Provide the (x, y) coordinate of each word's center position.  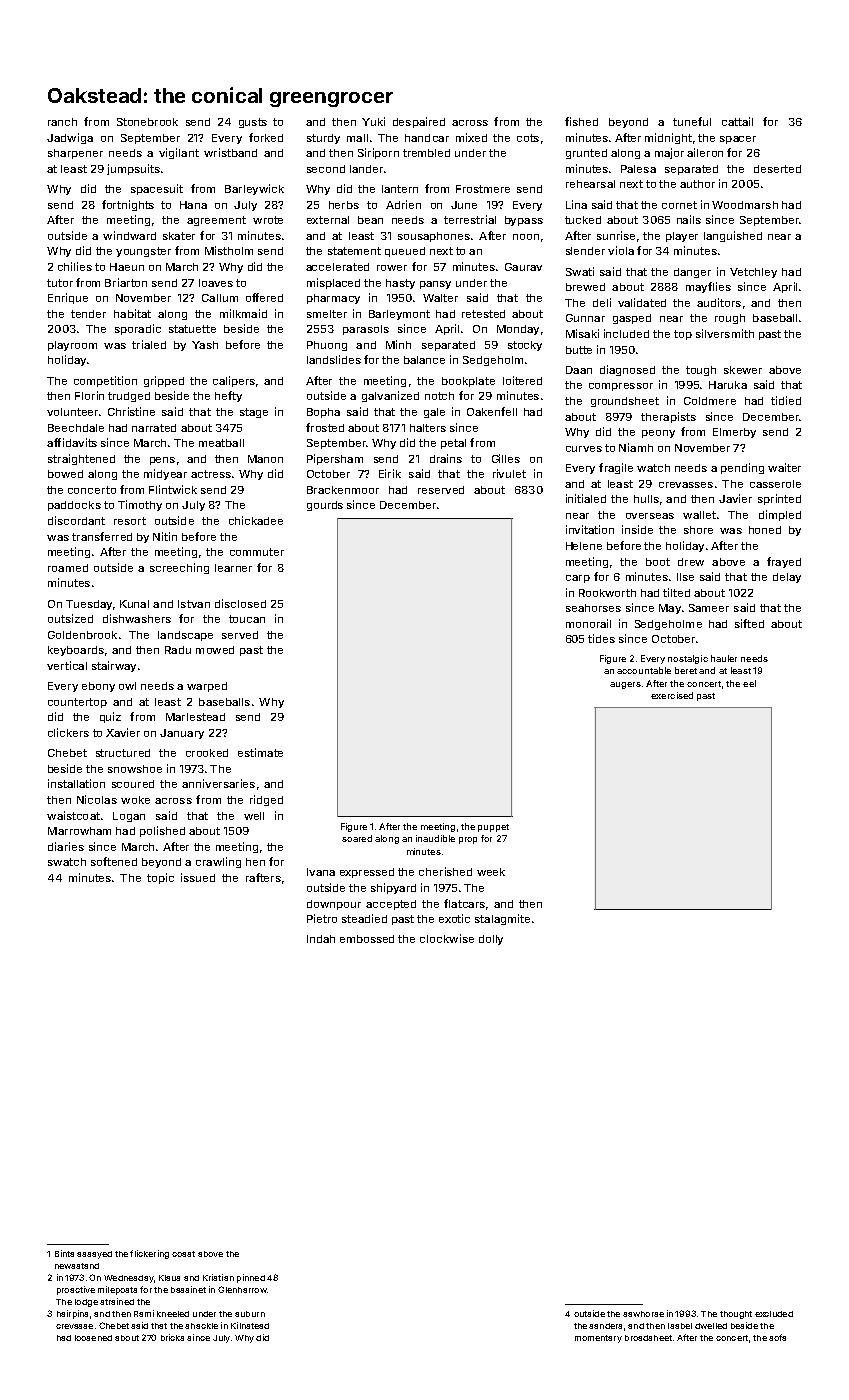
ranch (62, 122)
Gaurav (523, 267)
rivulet (509, 473)
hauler (724, 658)
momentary (598, 1339)
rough (730, 319)
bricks (172, 1337)
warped (207, 687)
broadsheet (648, 1338)
